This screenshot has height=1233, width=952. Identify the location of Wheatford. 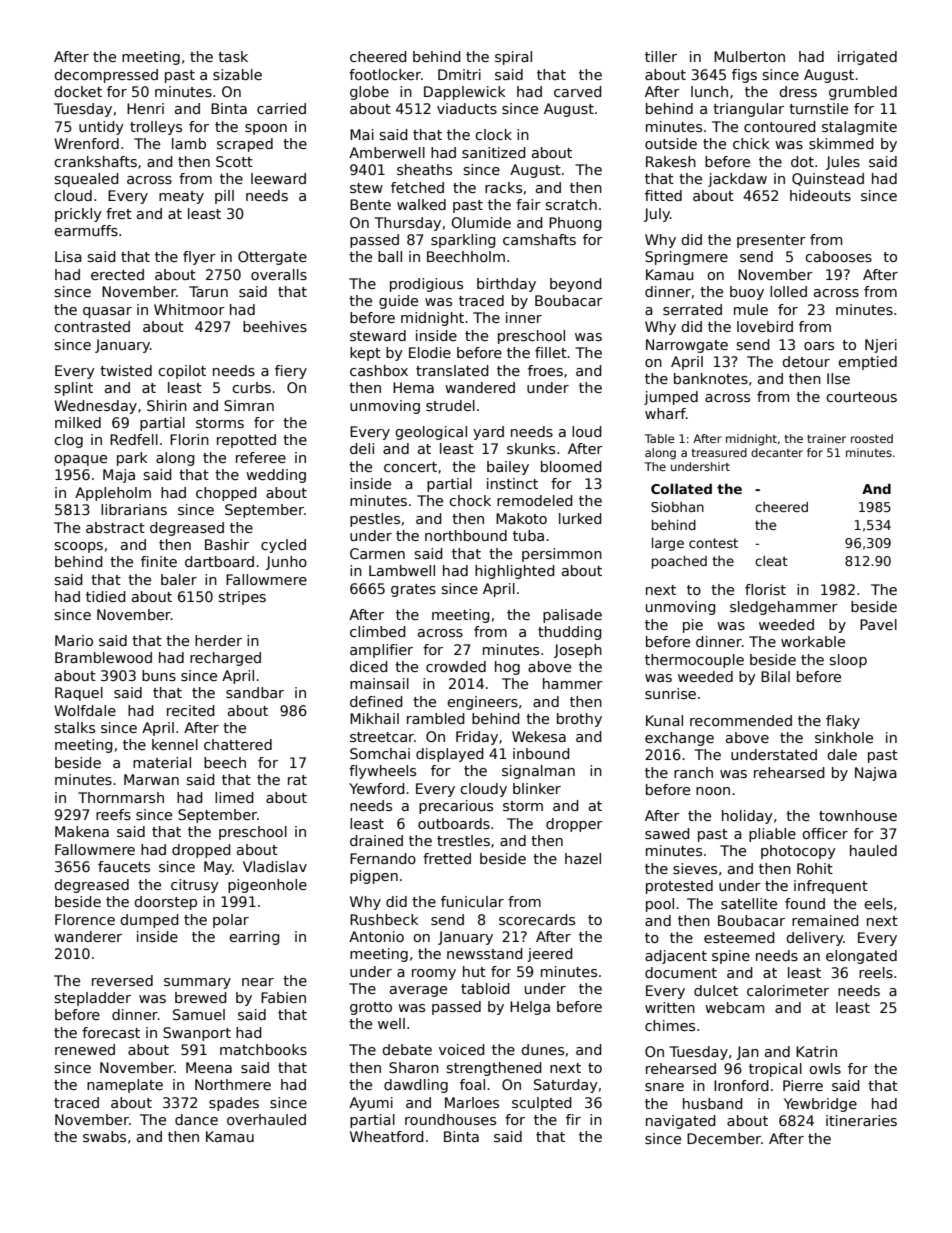
(387, 1136).
